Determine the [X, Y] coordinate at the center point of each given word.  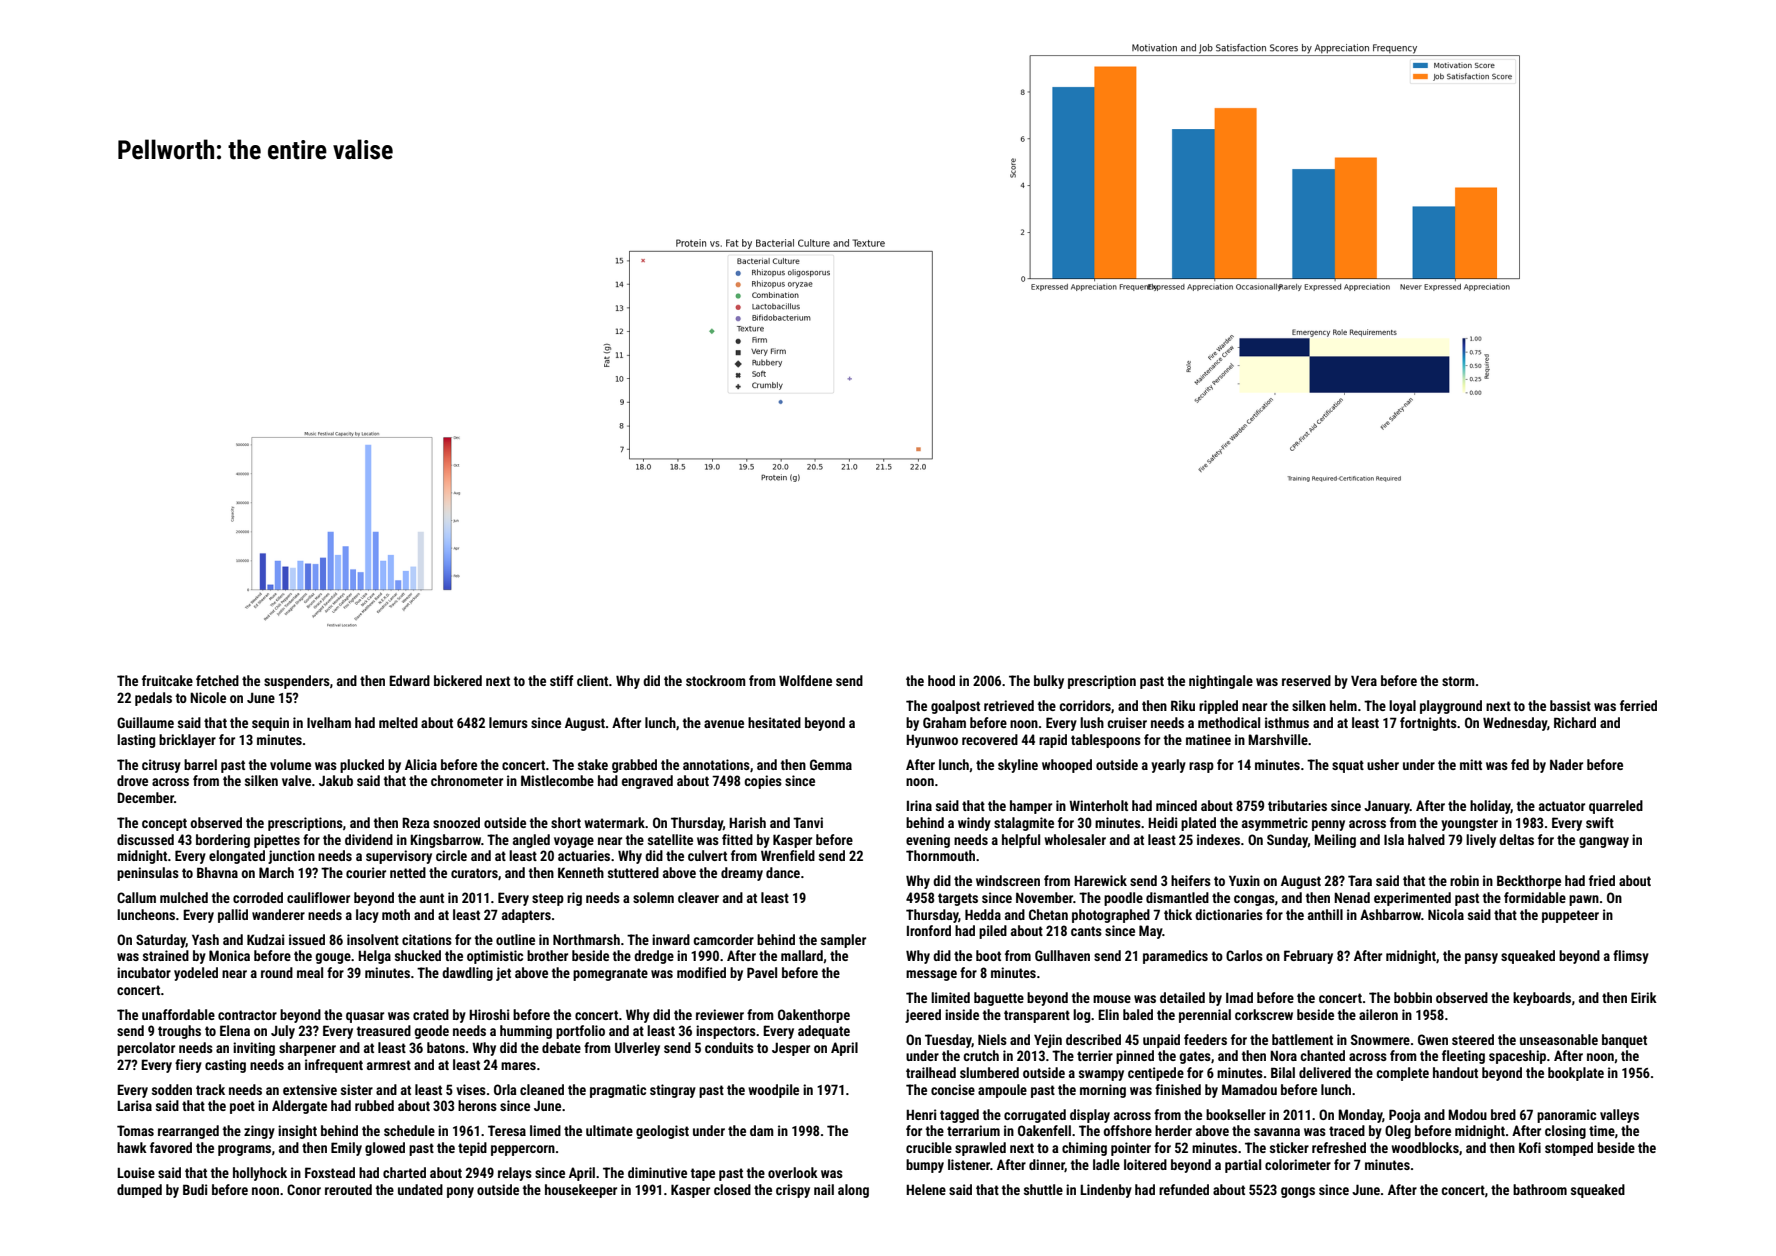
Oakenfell [1044, 1130]
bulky [1049, 682]
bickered [458, 680]
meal [310, 972]
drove [132, 780]
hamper [1031, 807]
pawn [1584, 900]
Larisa [134, 1105]
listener [969, 1164]
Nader [1566, 764]
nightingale [1221, 682]
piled [993, 932]
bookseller [1236, 1114]
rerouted [348, 1189]
